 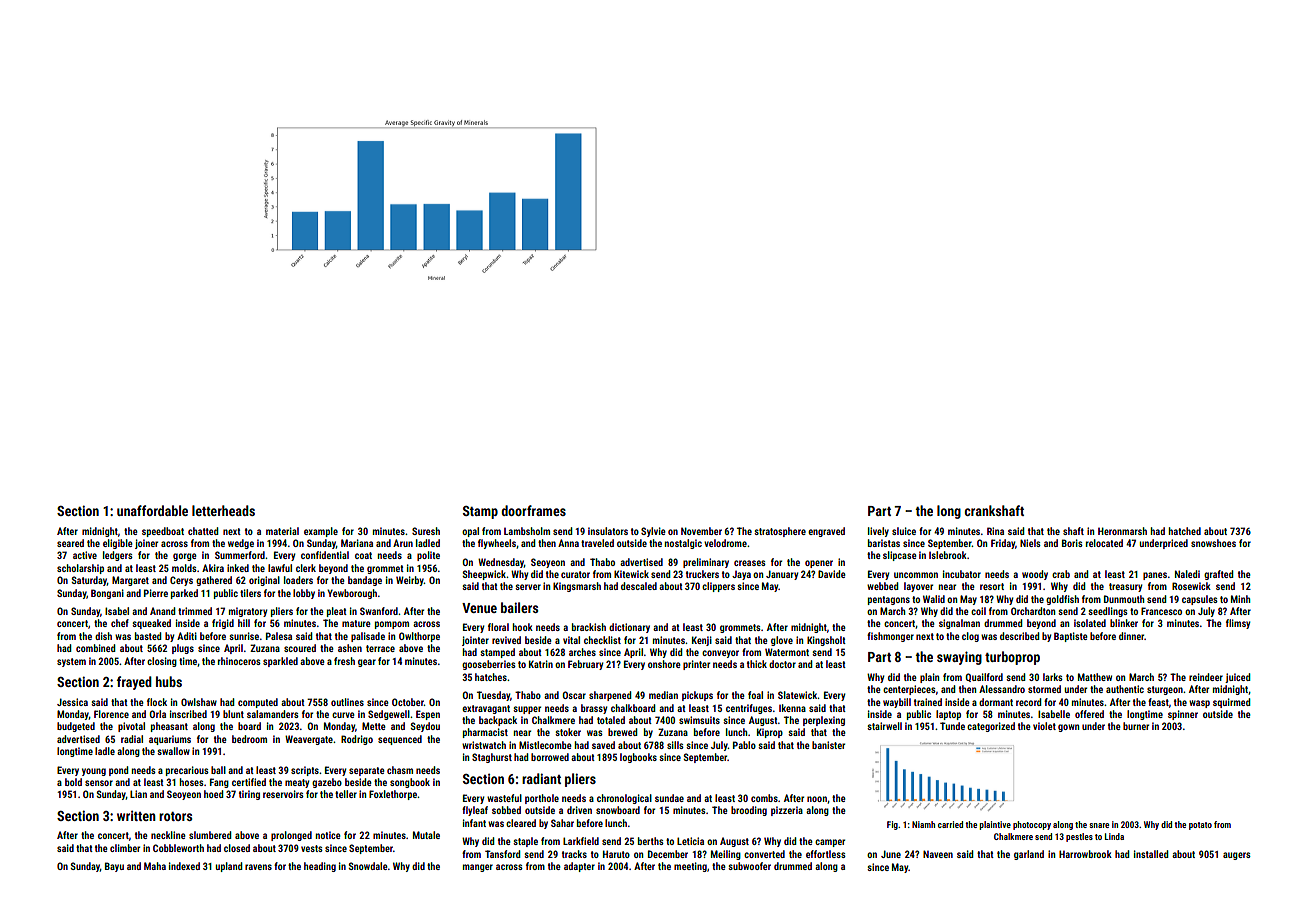 I want to click on Rina, so click(x=995, y=531).
